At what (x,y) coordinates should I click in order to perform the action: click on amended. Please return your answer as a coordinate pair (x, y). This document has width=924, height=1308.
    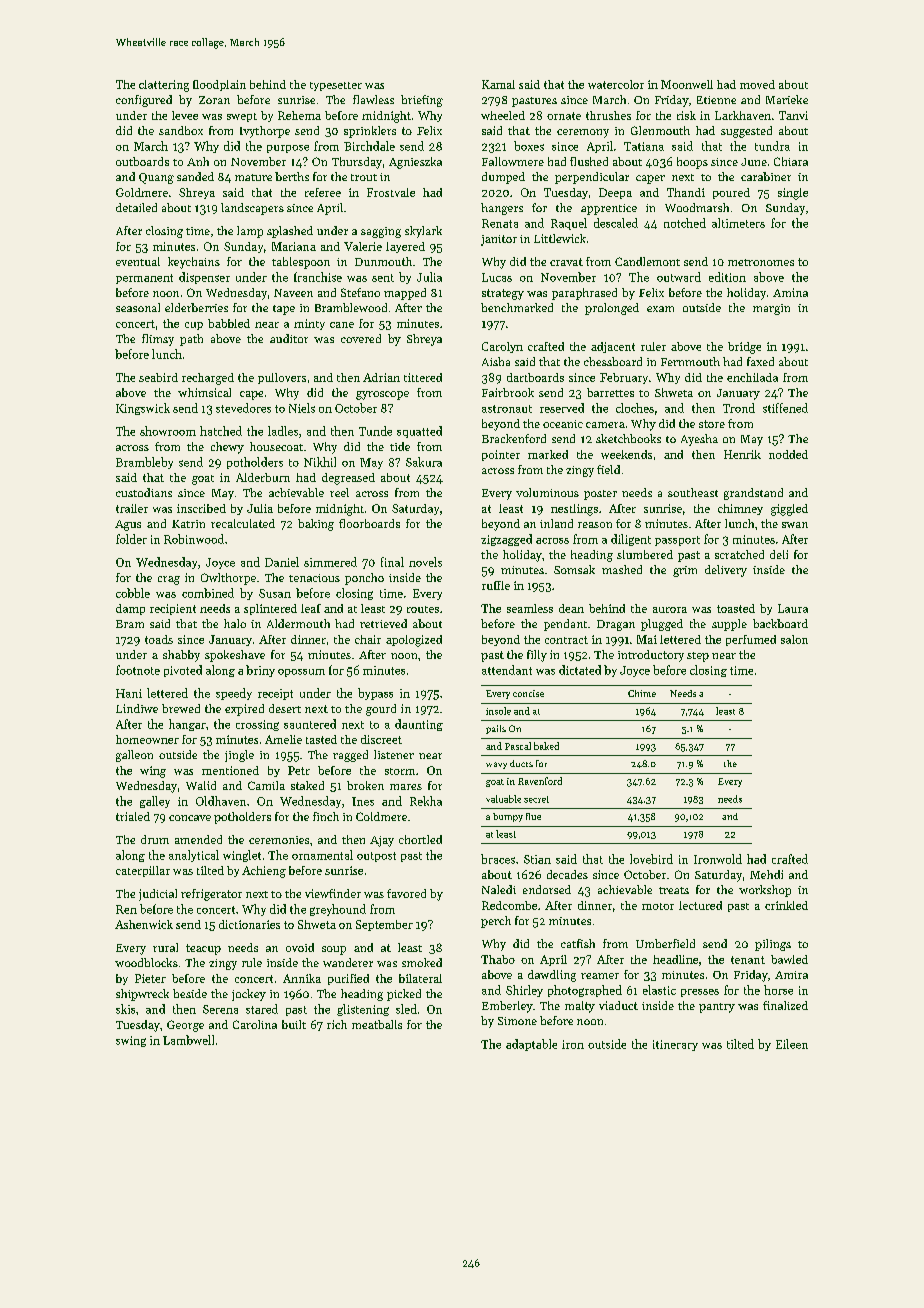
    Looking at the image, I should click on (198, 839).
